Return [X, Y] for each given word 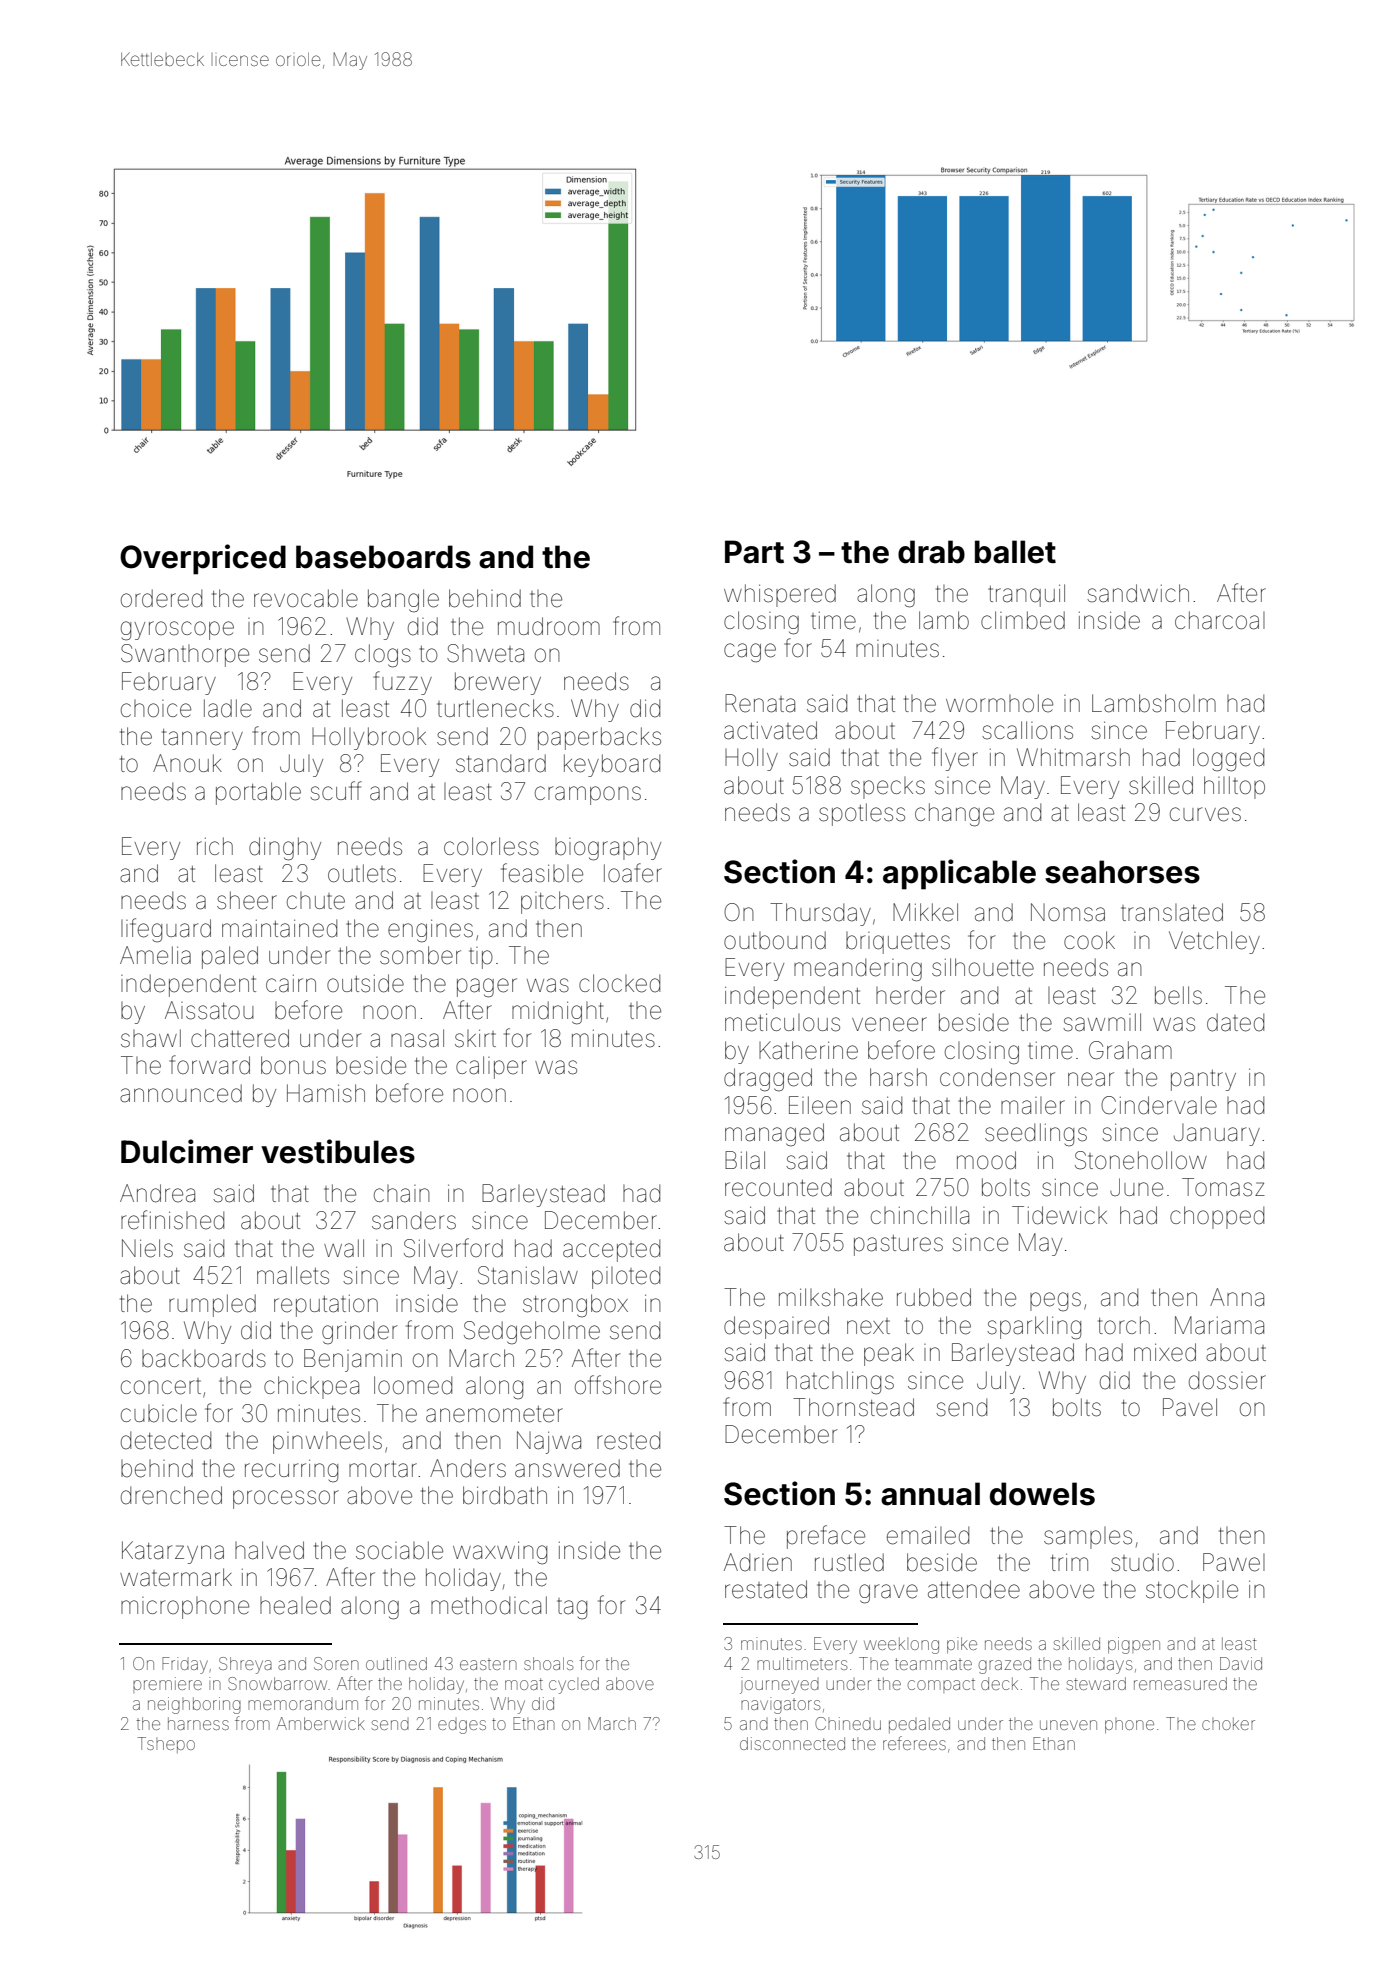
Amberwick [321, 1723]
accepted [611, 1250]
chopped [1217, 1217]
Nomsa [1068, 912]
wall [344, 1248]
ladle [228, 708]
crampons [588, 795]
